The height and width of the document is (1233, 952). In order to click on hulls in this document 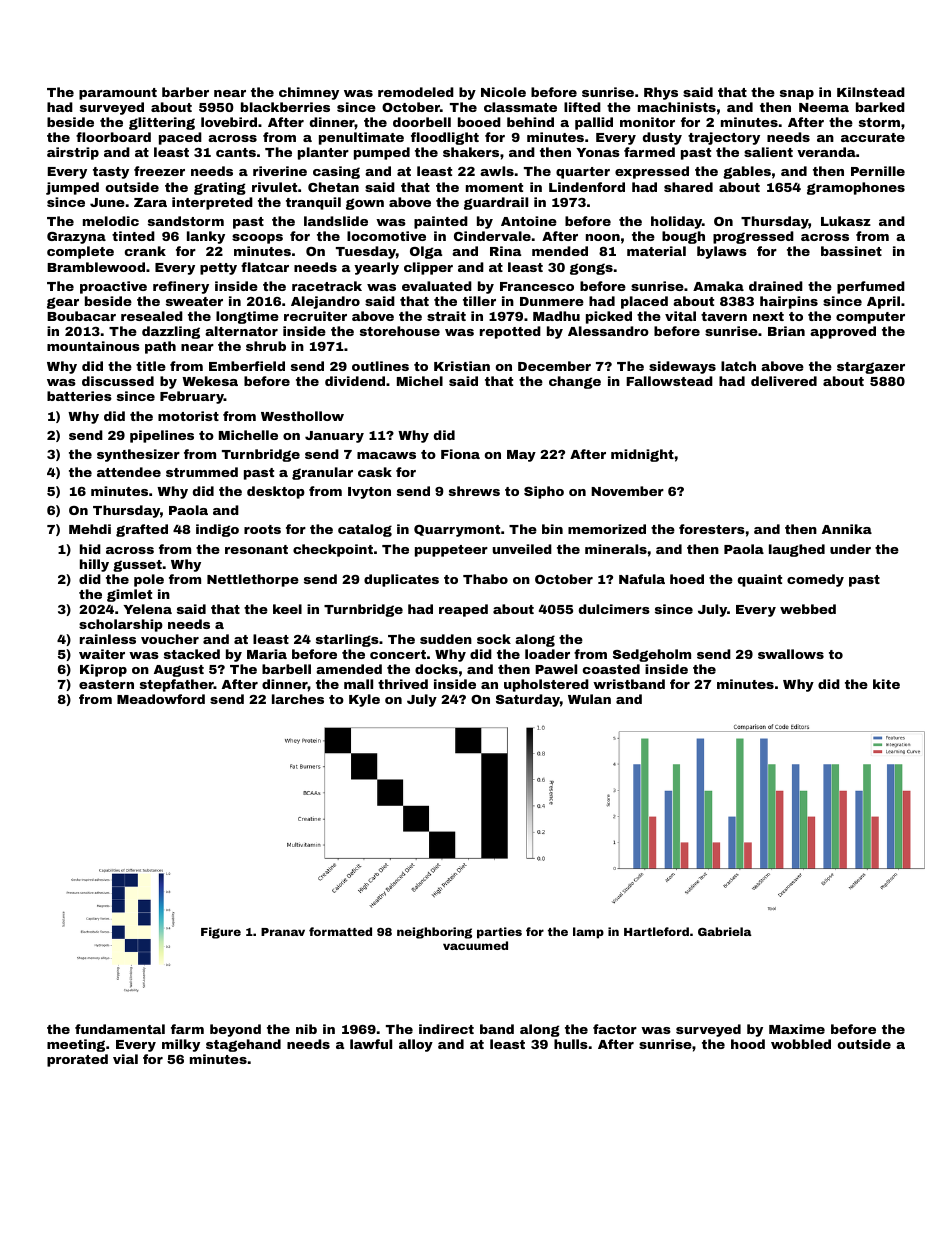, I will do `click(571, 1044)`.
